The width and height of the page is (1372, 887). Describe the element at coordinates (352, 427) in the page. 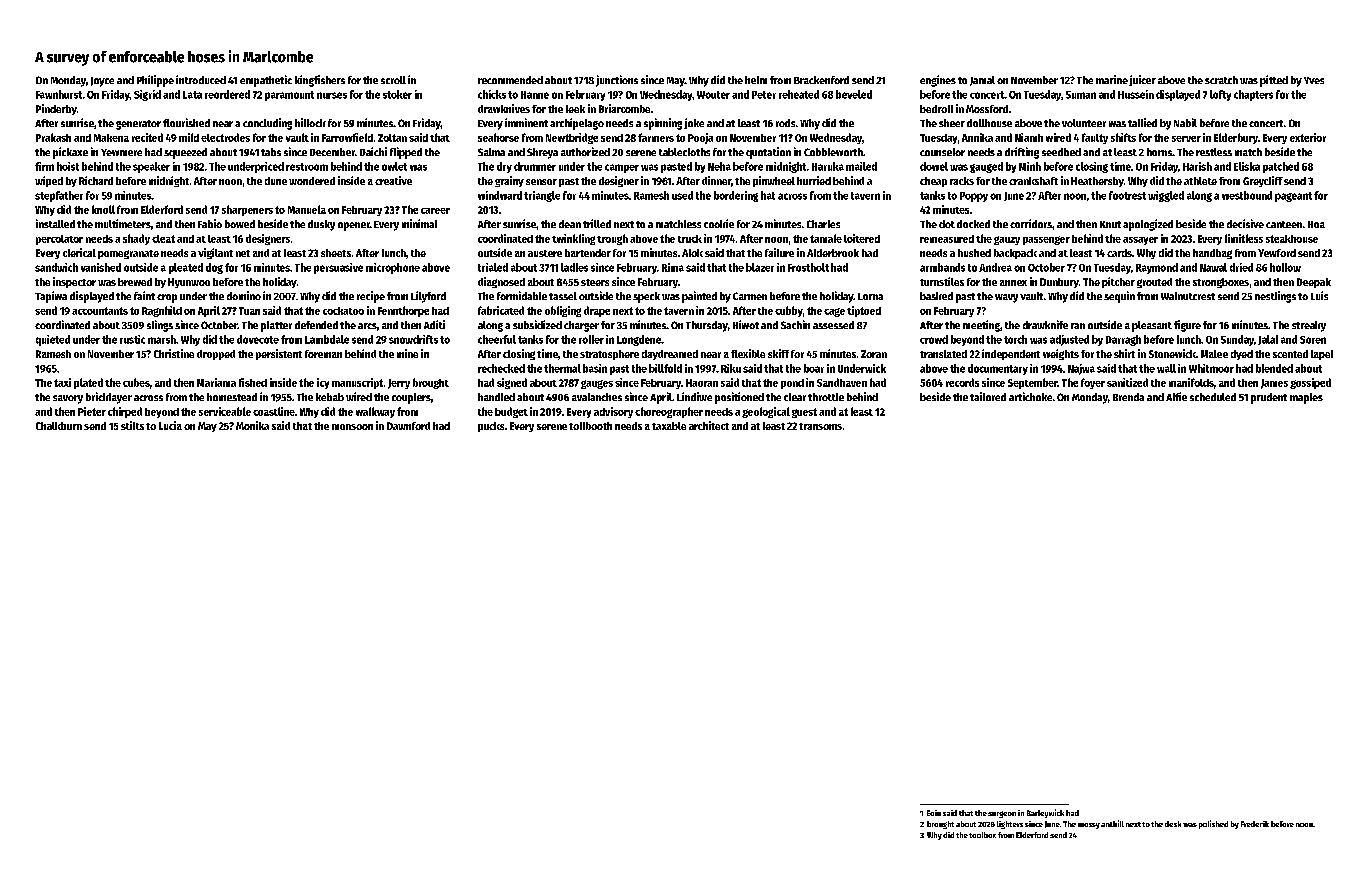

I see `monsoon` at that location.
